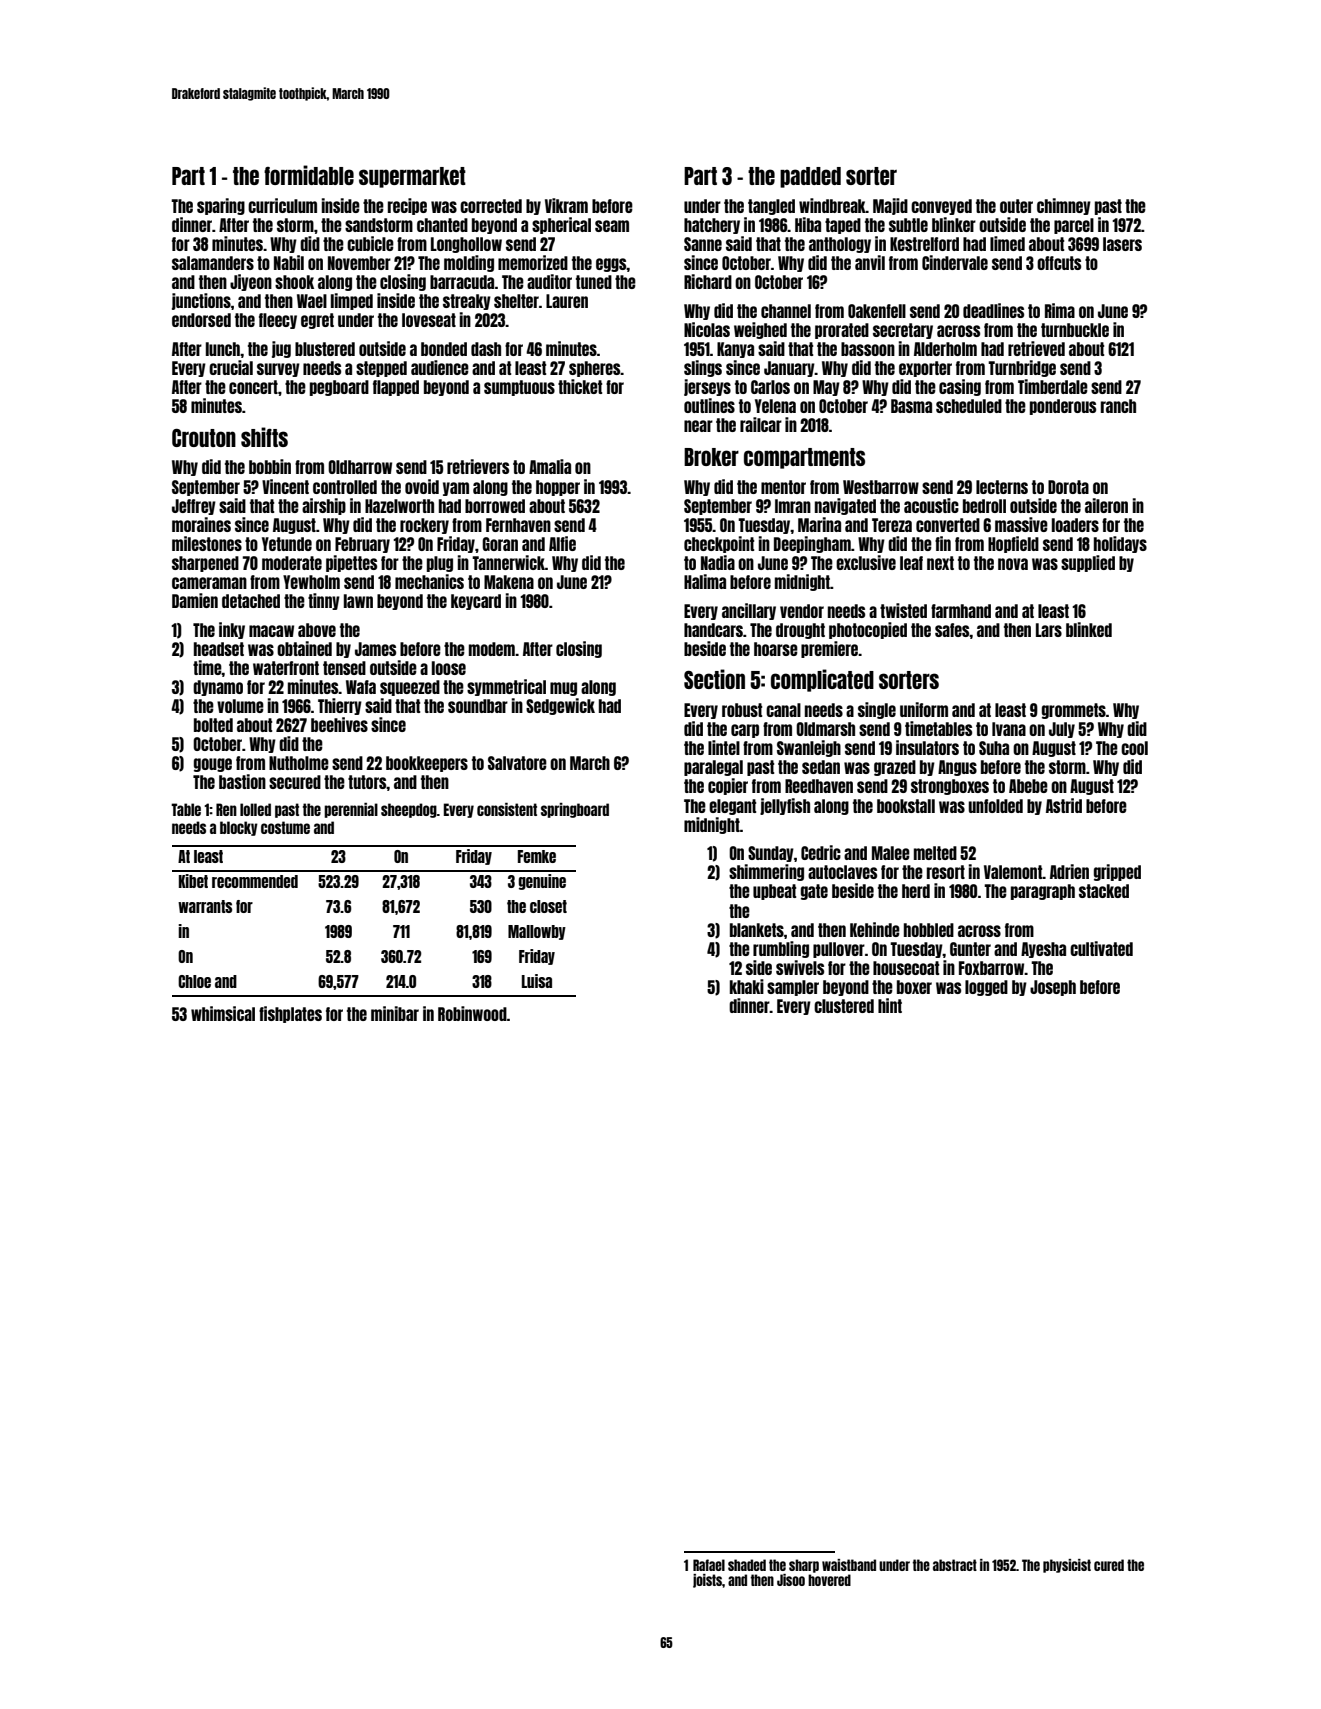  I want to click on sumptuous, so click(519, 388).
